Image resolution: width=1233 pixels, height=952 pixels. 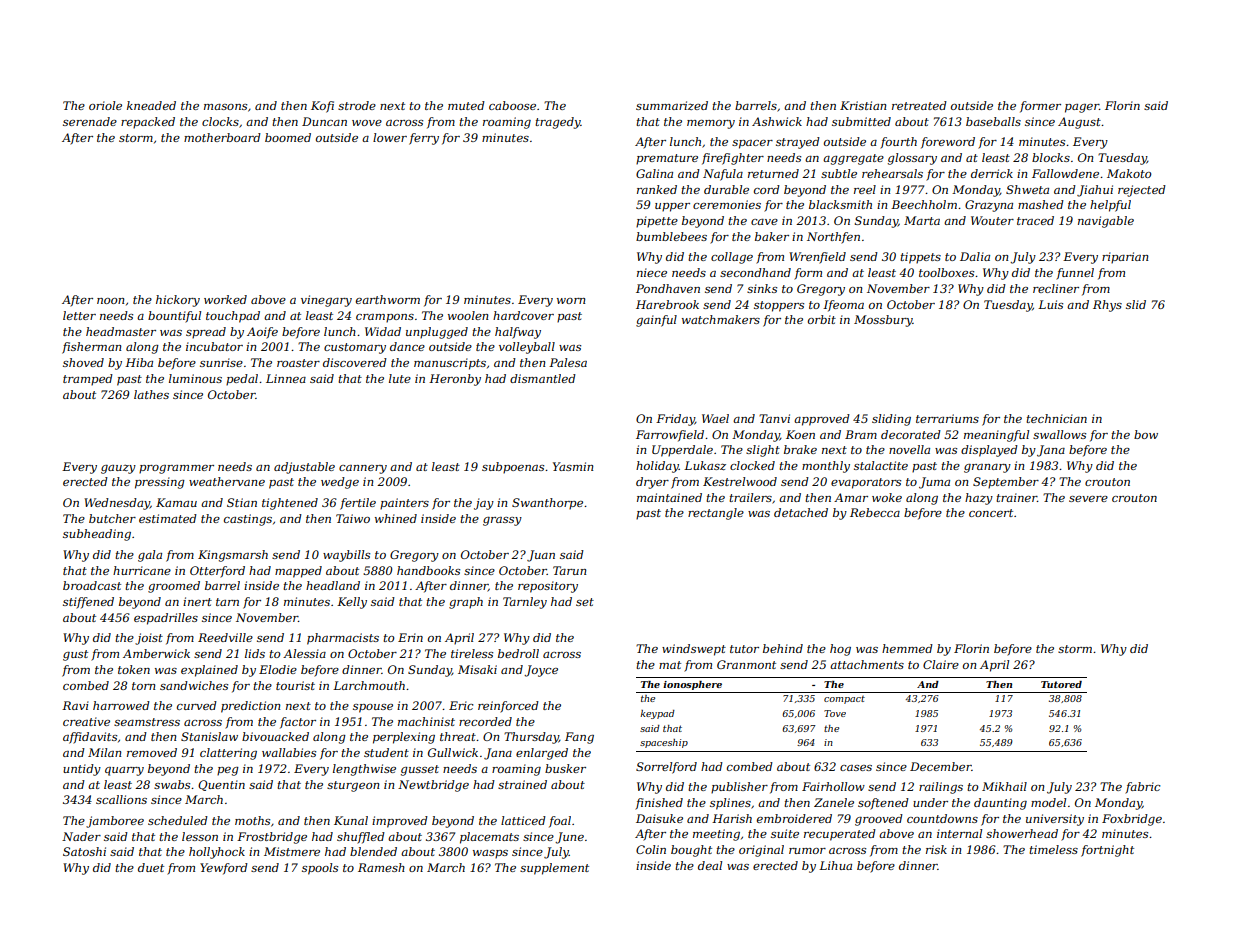 I want to click on bow, so click(x=1146, y=434).
